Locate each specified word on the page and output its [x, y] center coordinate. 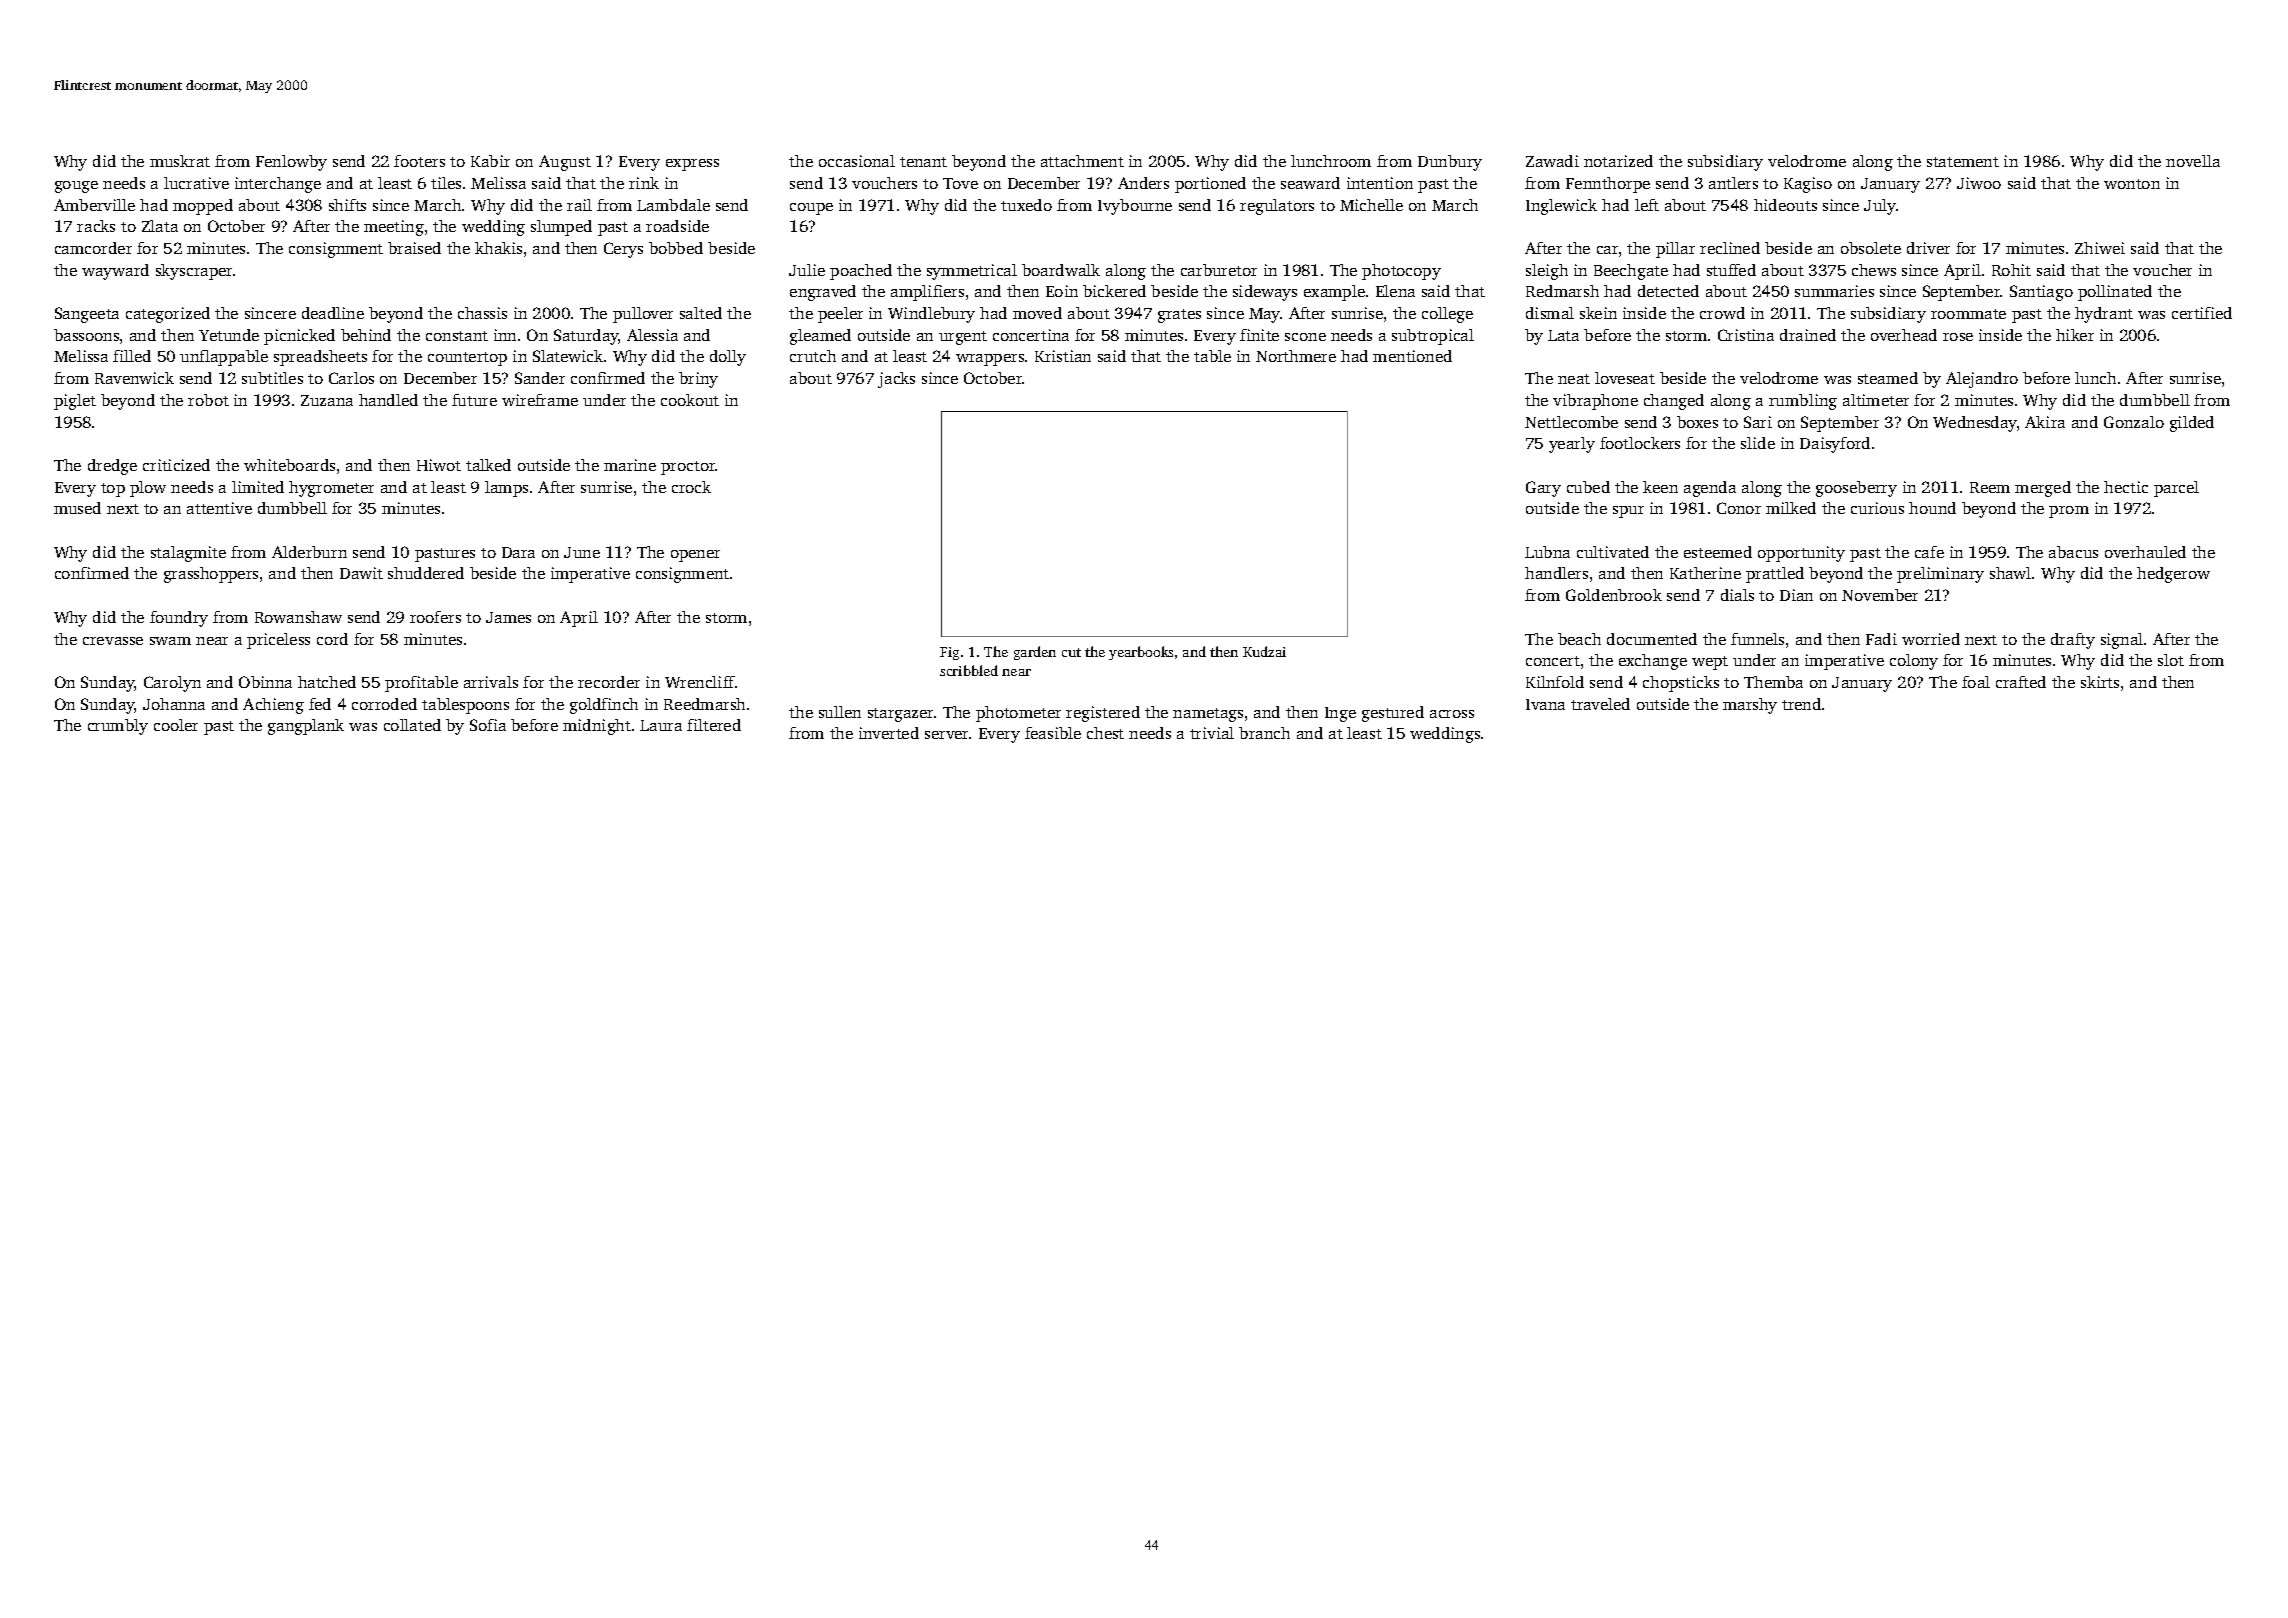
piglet [75, 402]
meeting [394, 228]
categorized [168, 315]
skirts [2100, 682]
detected [1668, 291]
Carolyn [172, 684]
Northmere [1296, 356]
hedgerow [2173, 575]
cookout [690, 400]
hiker [2075, 335]
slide [1758, 443]
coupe [811, 209]
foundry [179, 619]
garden [1035, 653]
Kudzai [1264, 651]
